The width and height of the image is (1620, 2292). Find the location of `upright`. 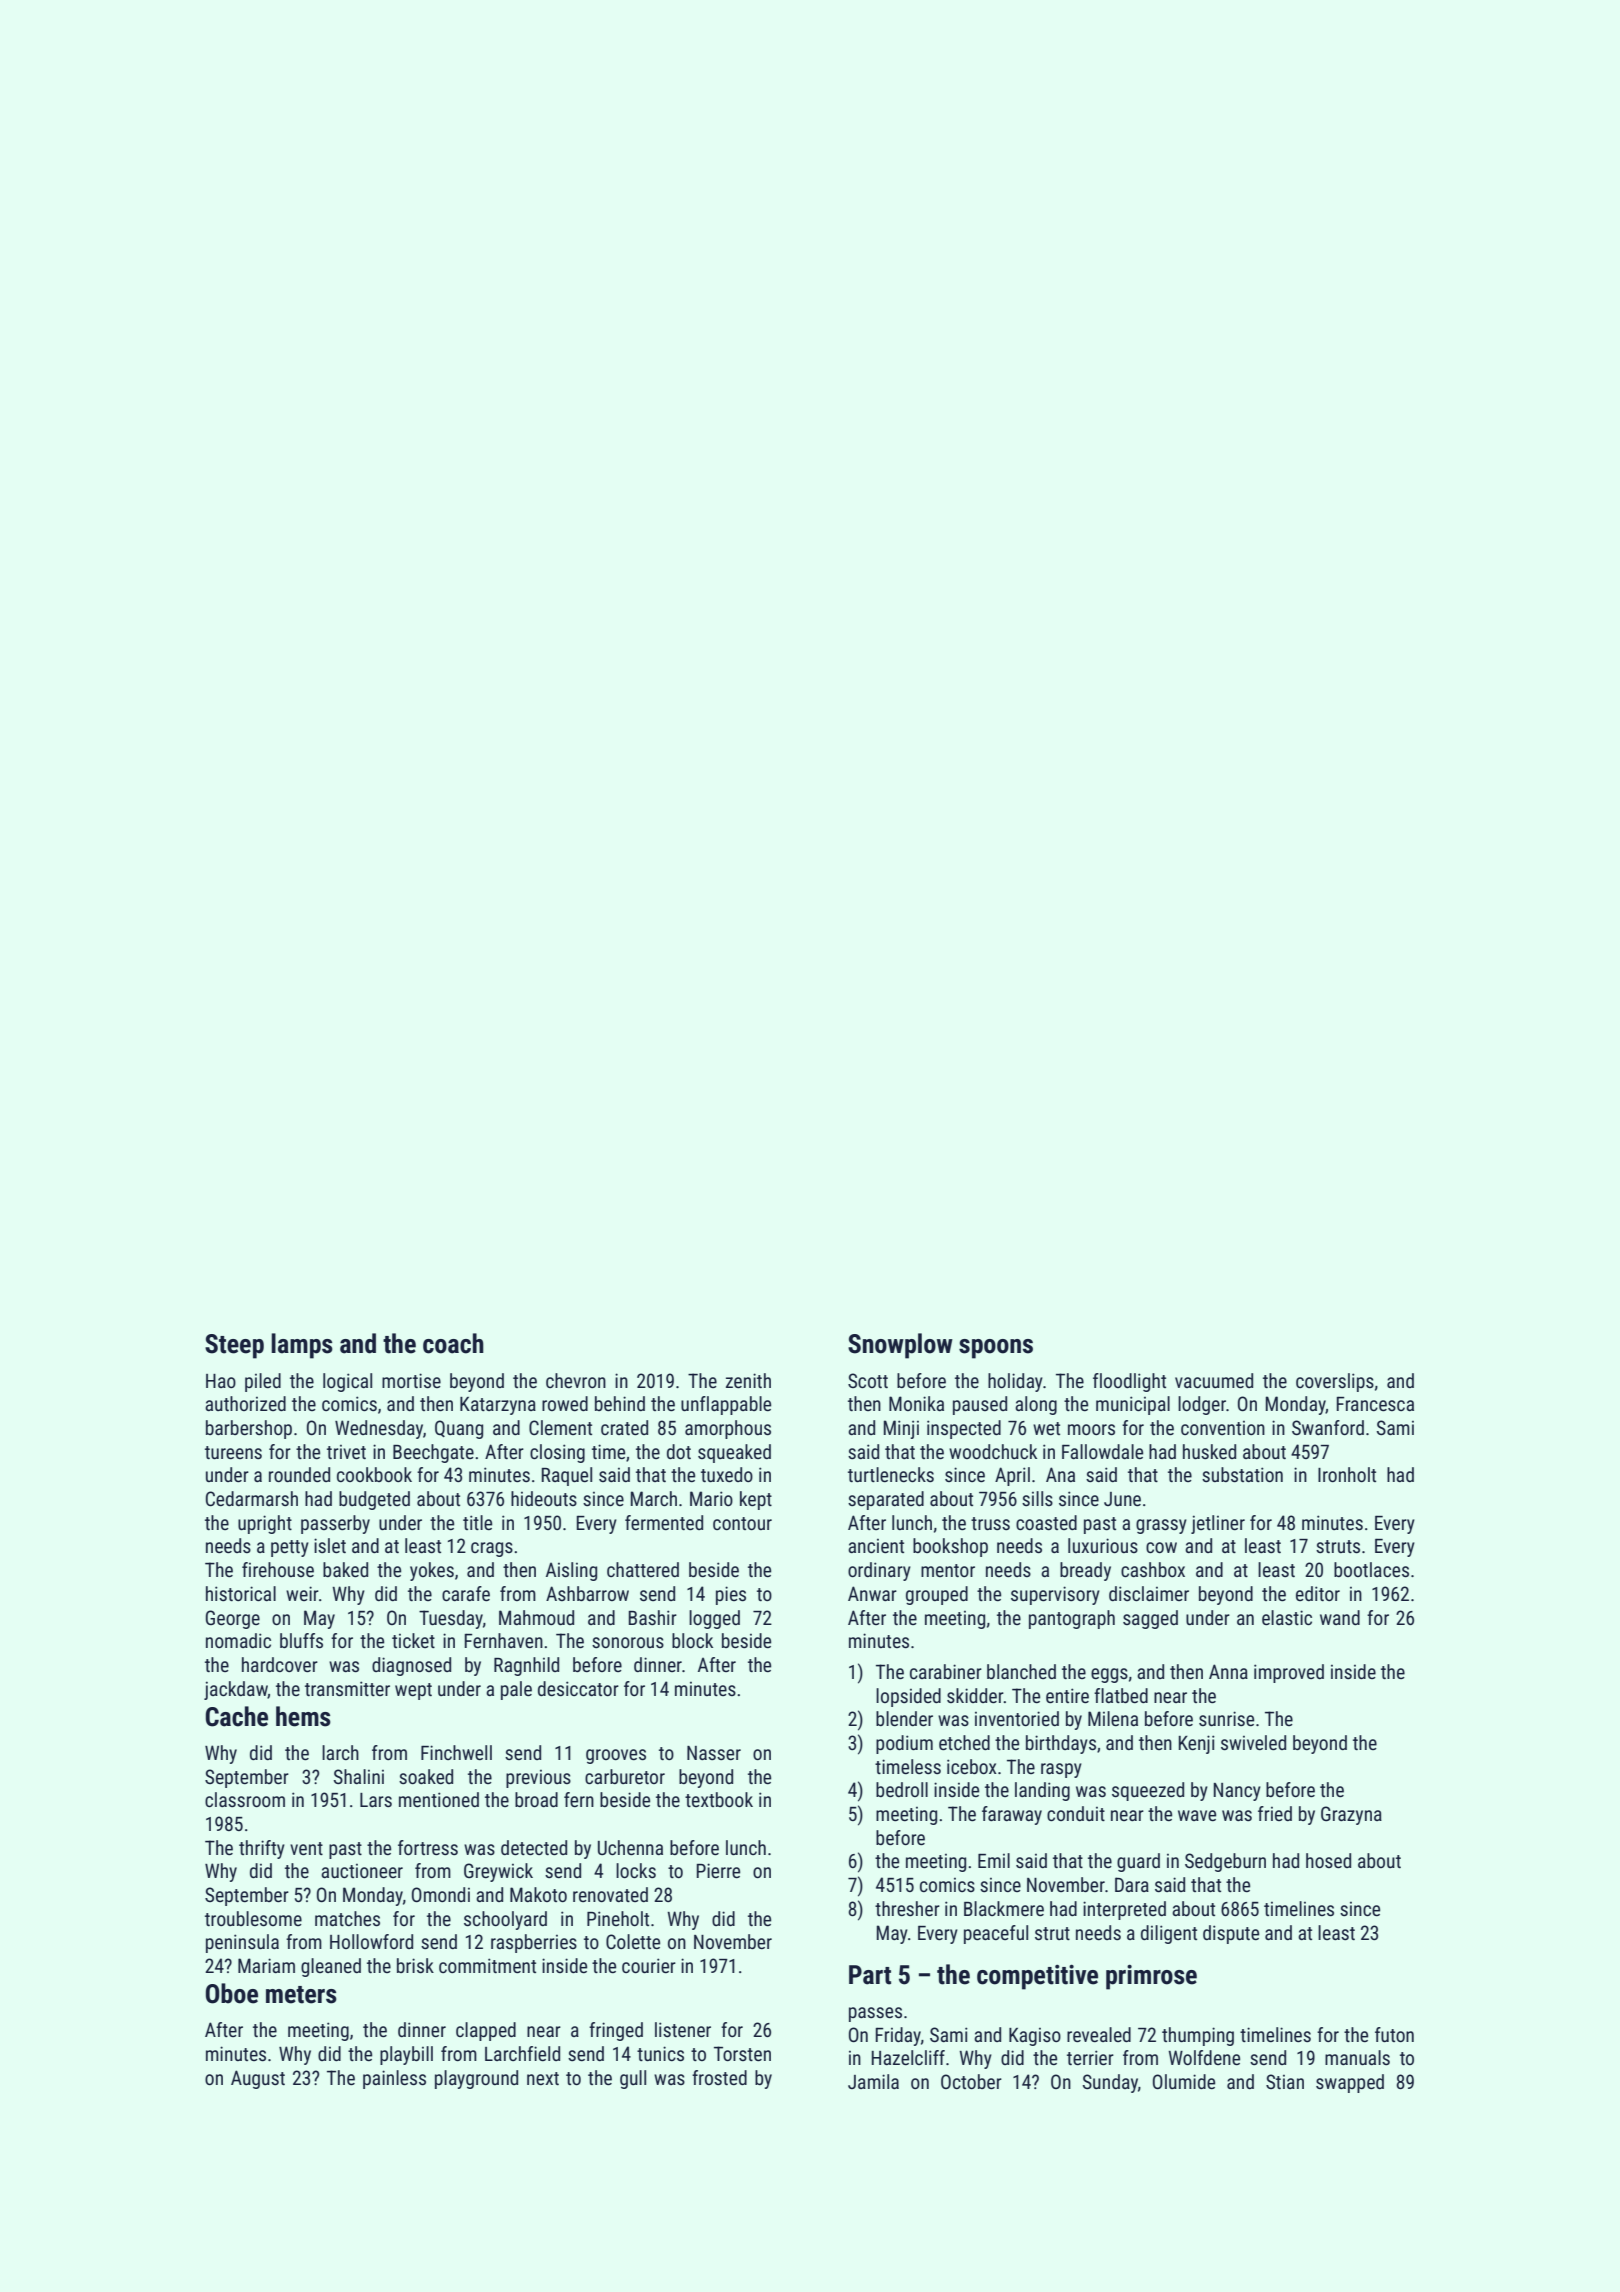

upright is located at coordinates (265, 1524).
